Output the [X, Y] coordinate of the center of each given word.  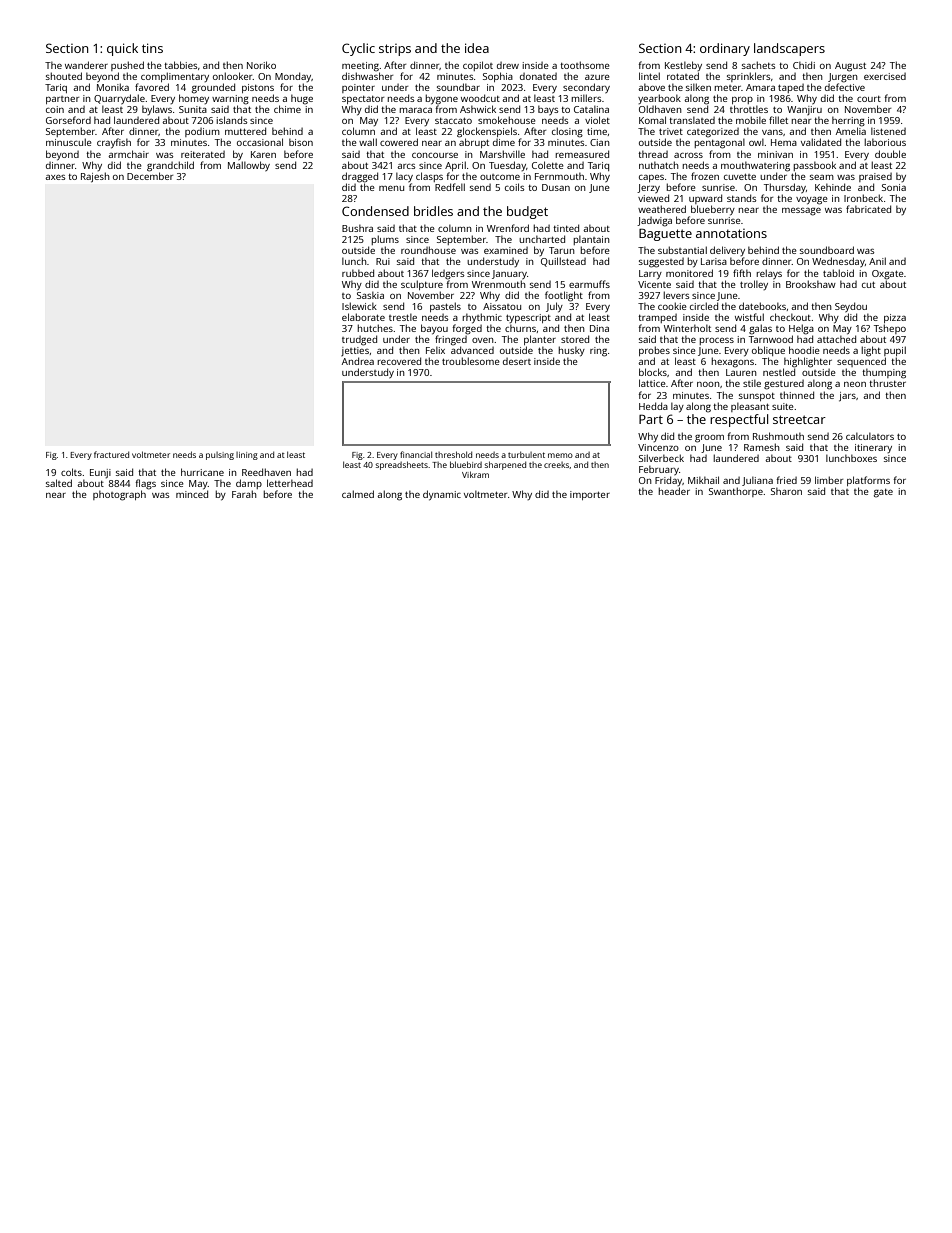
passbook [814, 166]
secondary [586, 88]
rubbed [358, 273]
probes [654, 351]
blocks [653, 372]
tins [152, 48]
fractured [111, 454]
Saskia [370, 295]
